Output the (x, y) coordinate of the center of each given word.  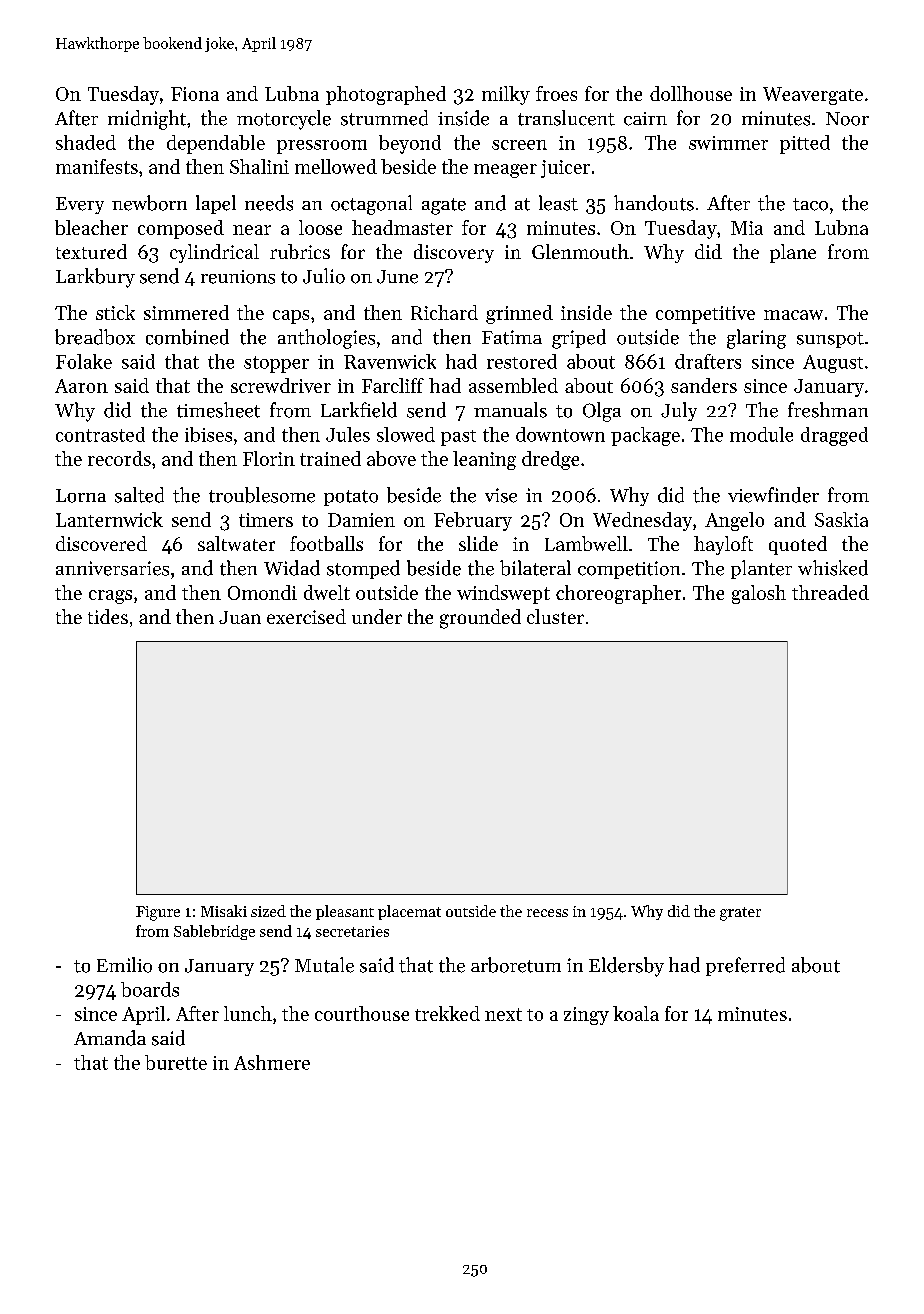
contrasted (100, 434)
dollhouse (691, 93)
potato (351, 498)
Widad (292, 568)
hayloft (723, 545)
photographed (386, 95)
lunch (248, 1013)
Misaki (224, 911)
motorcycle (284, 120)
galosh (759, 594)
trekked (447, 1013)
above (391, 458)
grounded (480, 619)
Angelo (734, 521)
